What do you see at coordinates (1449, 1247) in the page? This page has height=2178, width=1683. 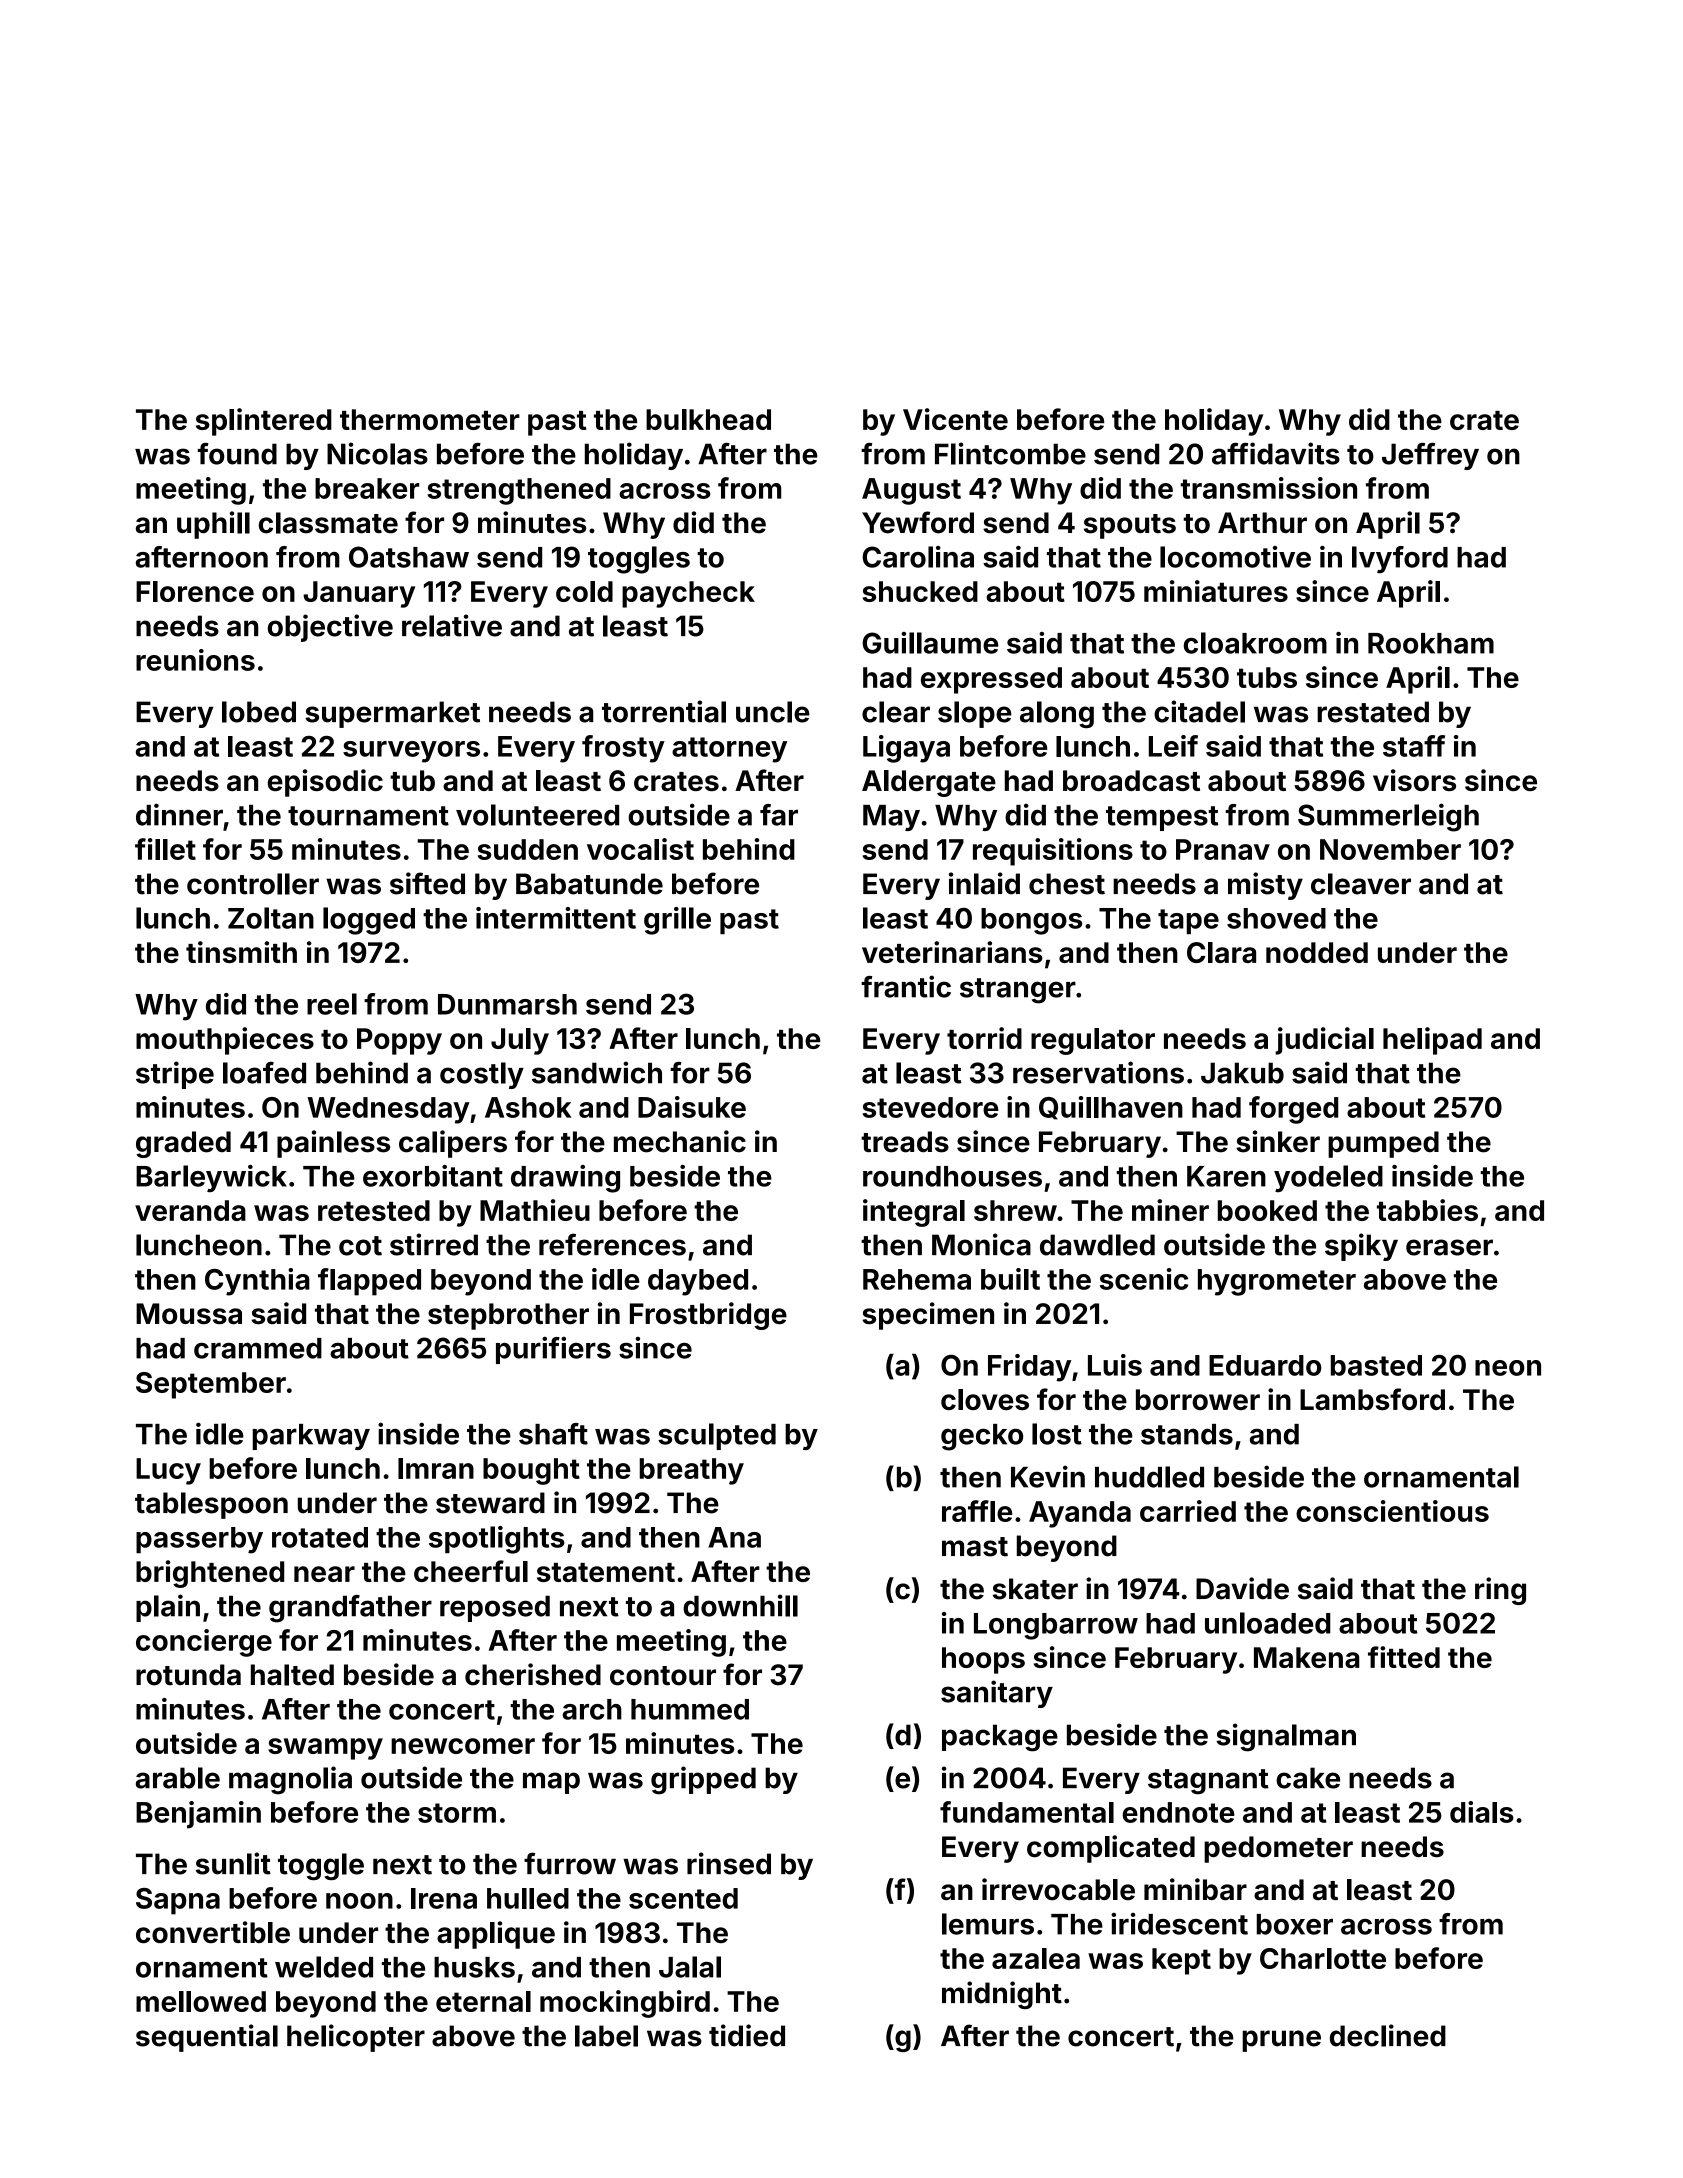 I see `eraser` at bounding box center [1449, 1247].
